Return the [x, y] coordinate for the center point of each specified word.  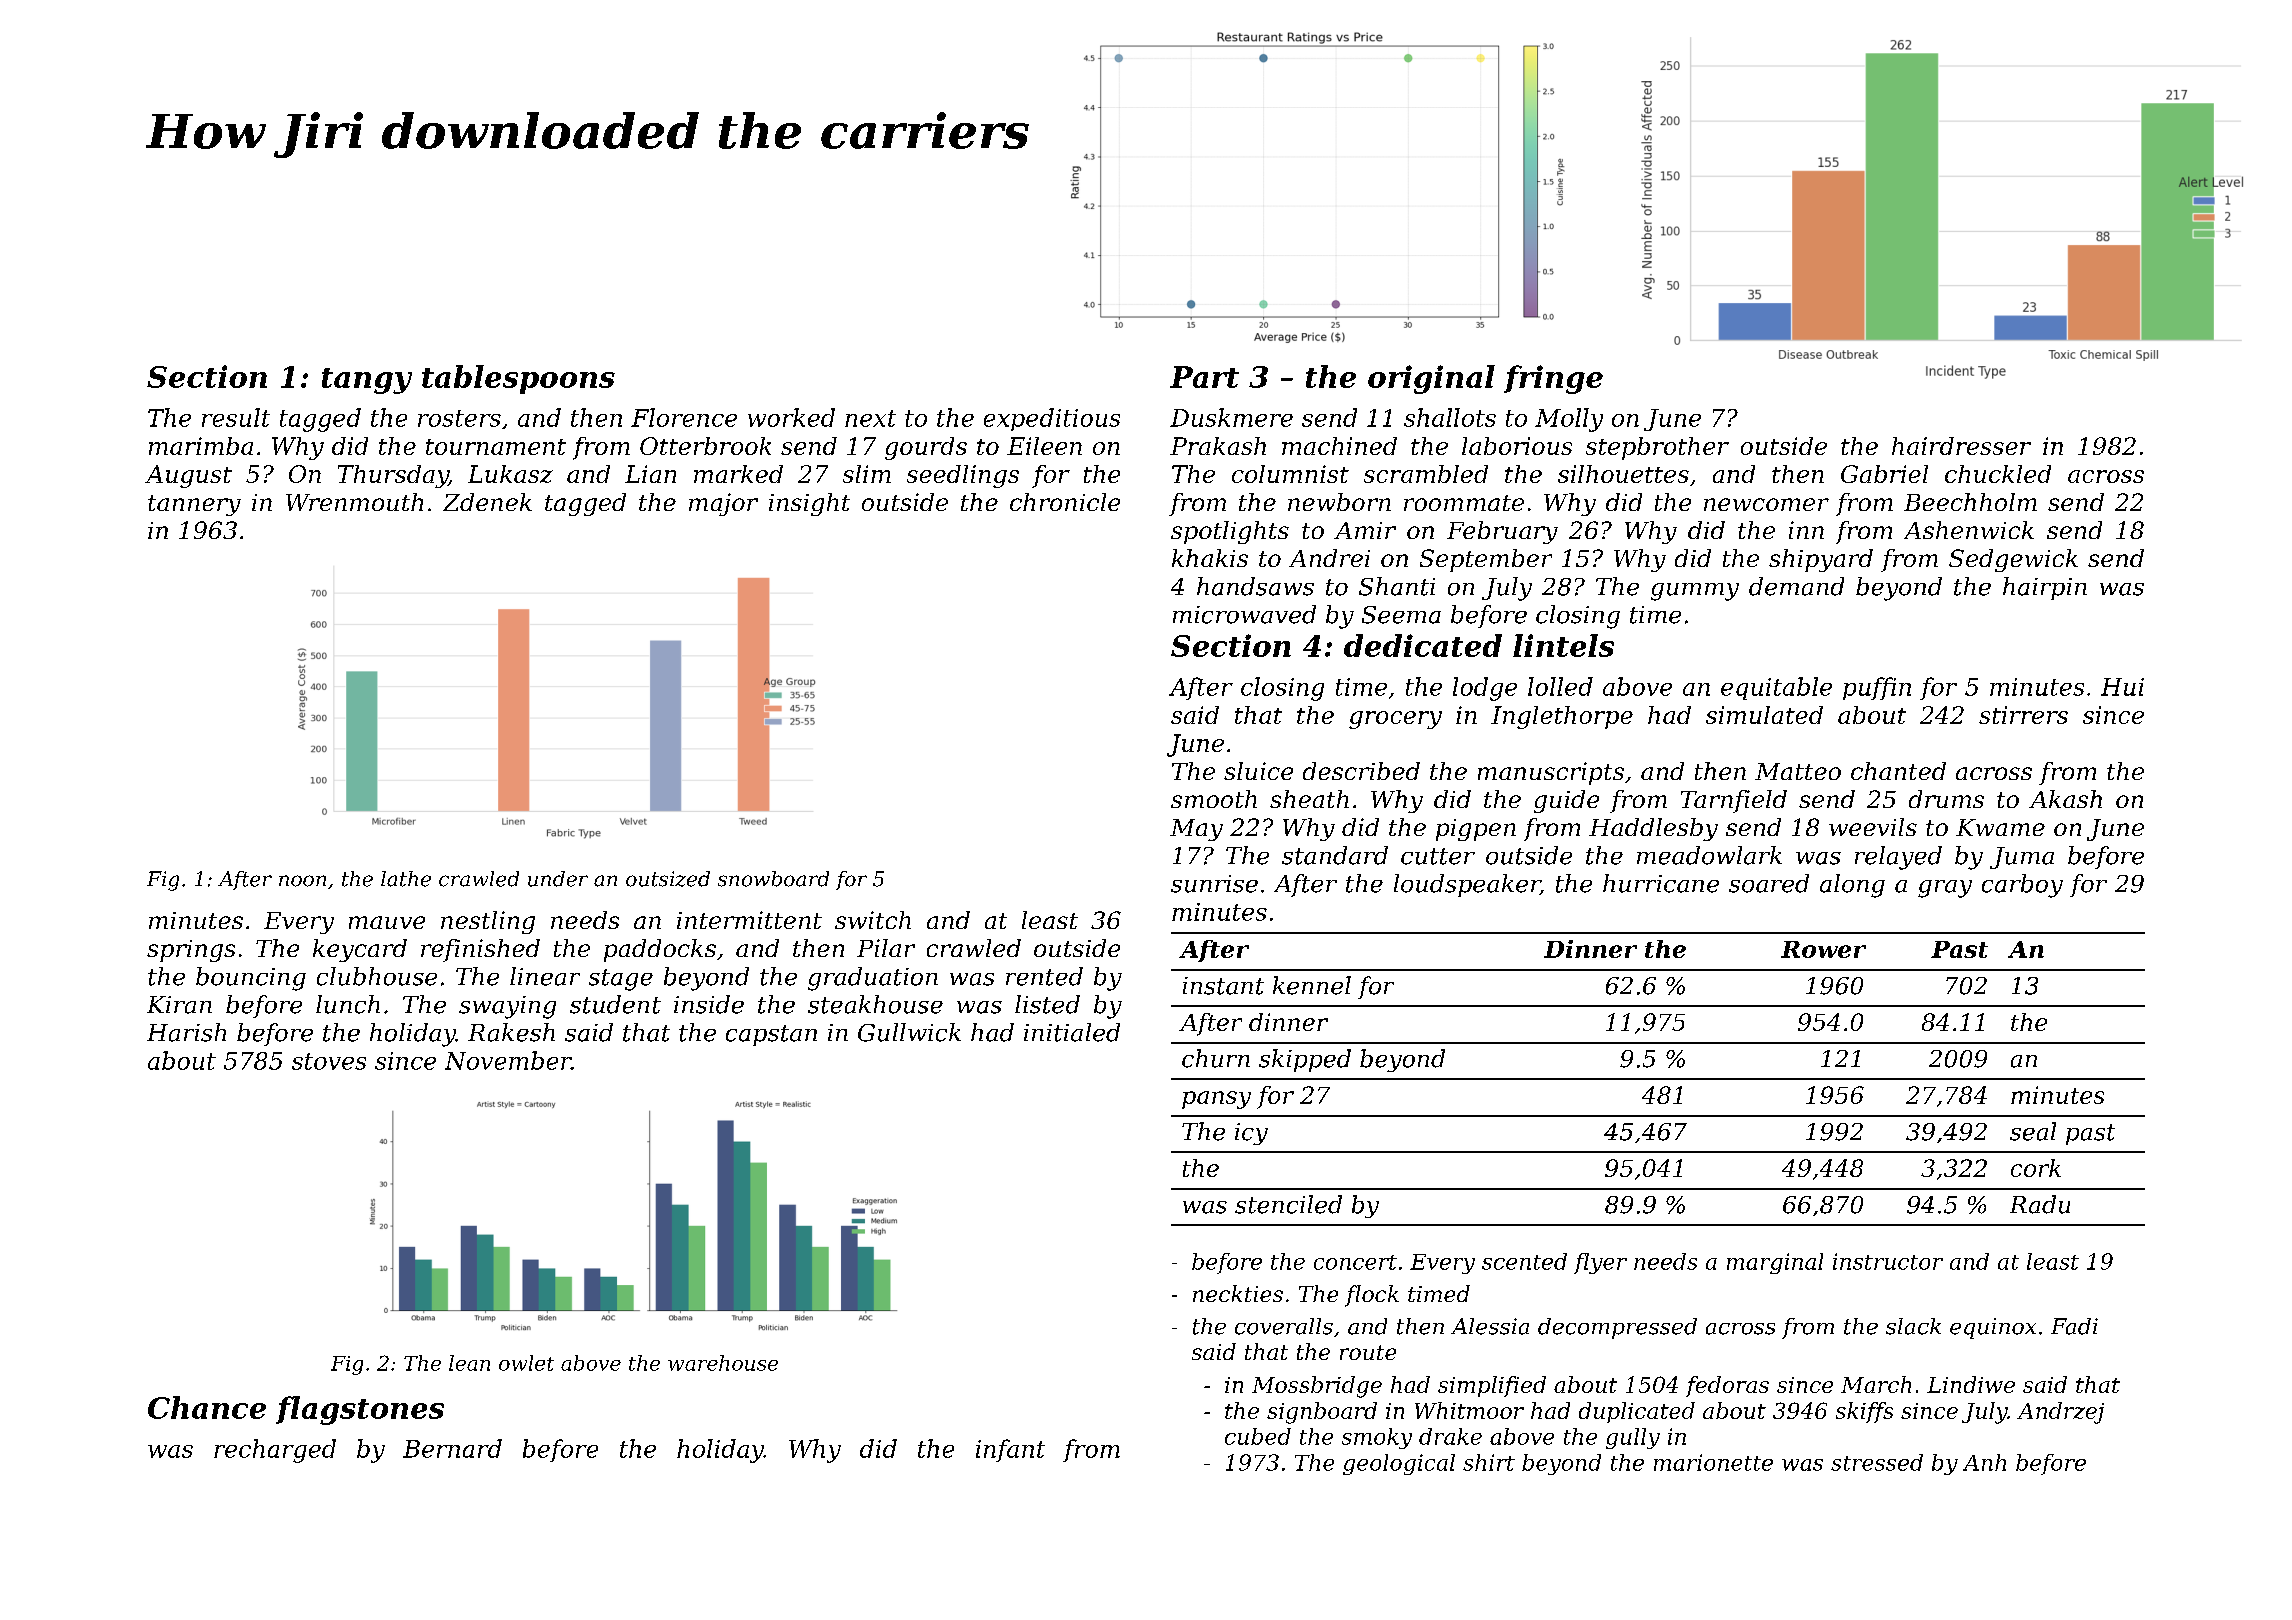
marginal [1775, 1263]
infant [1010, 1450]
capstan [771, 1035]
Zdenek [487, 502]
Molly [1569, 420]
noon [302, 881]
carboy [2022, 886]
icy [1251, 1134]
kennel [1312, 985]
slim [867, 474]
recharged [275, 1451]
